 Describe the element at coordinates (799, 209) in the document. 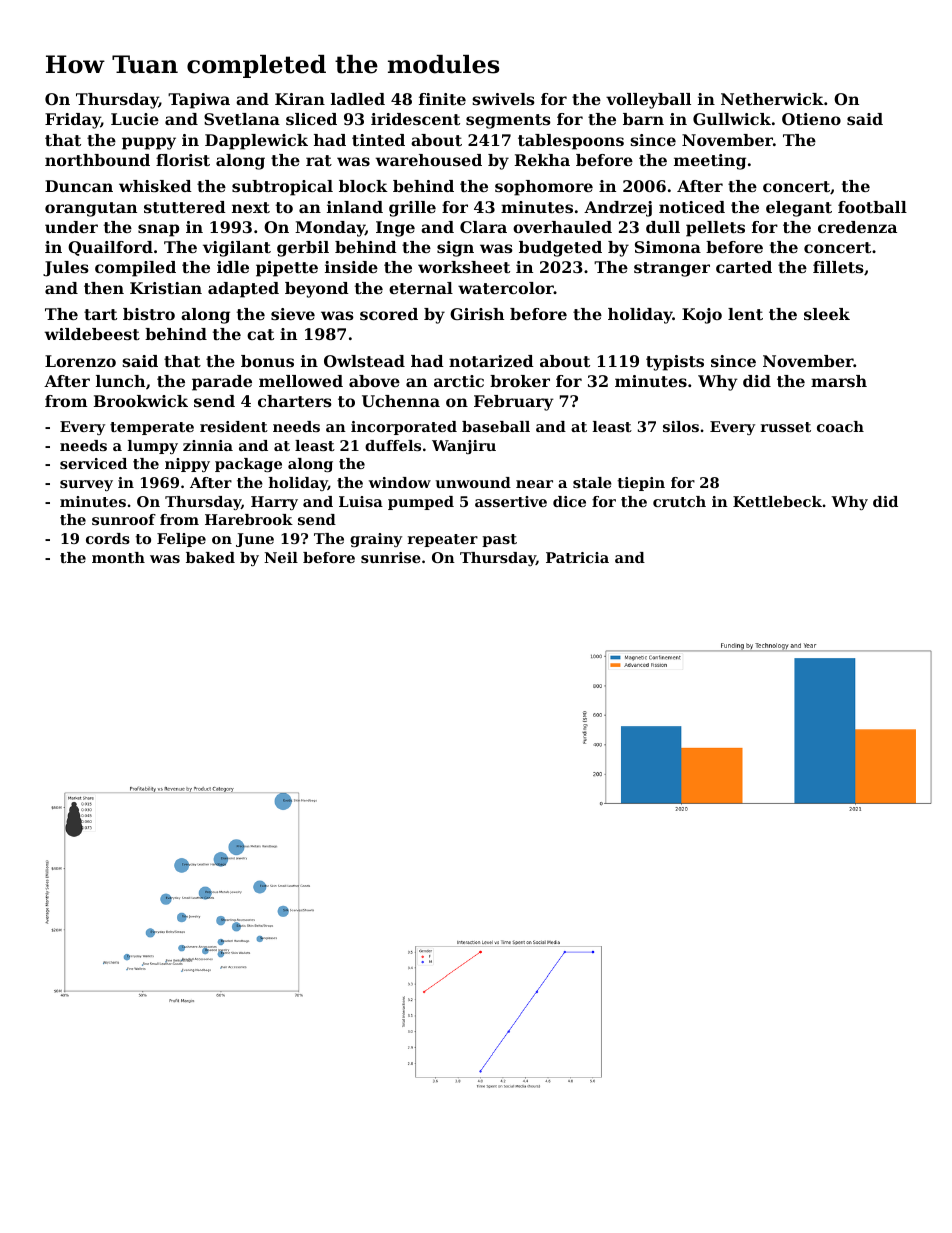

I see `elegant` at that location.
